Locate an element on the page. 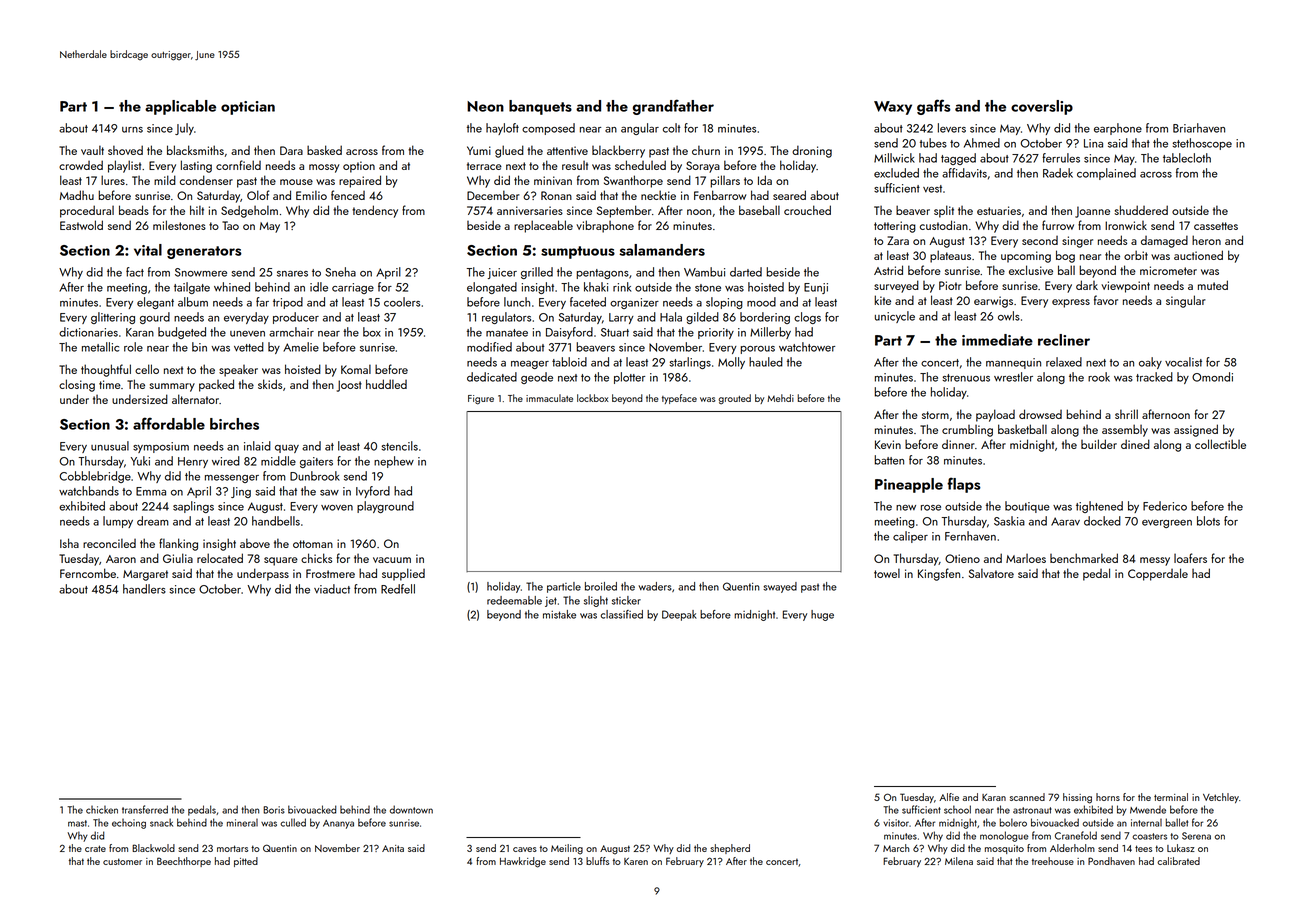 The image size is (1308, 924). handlers is located at coordinates (144, 589).
